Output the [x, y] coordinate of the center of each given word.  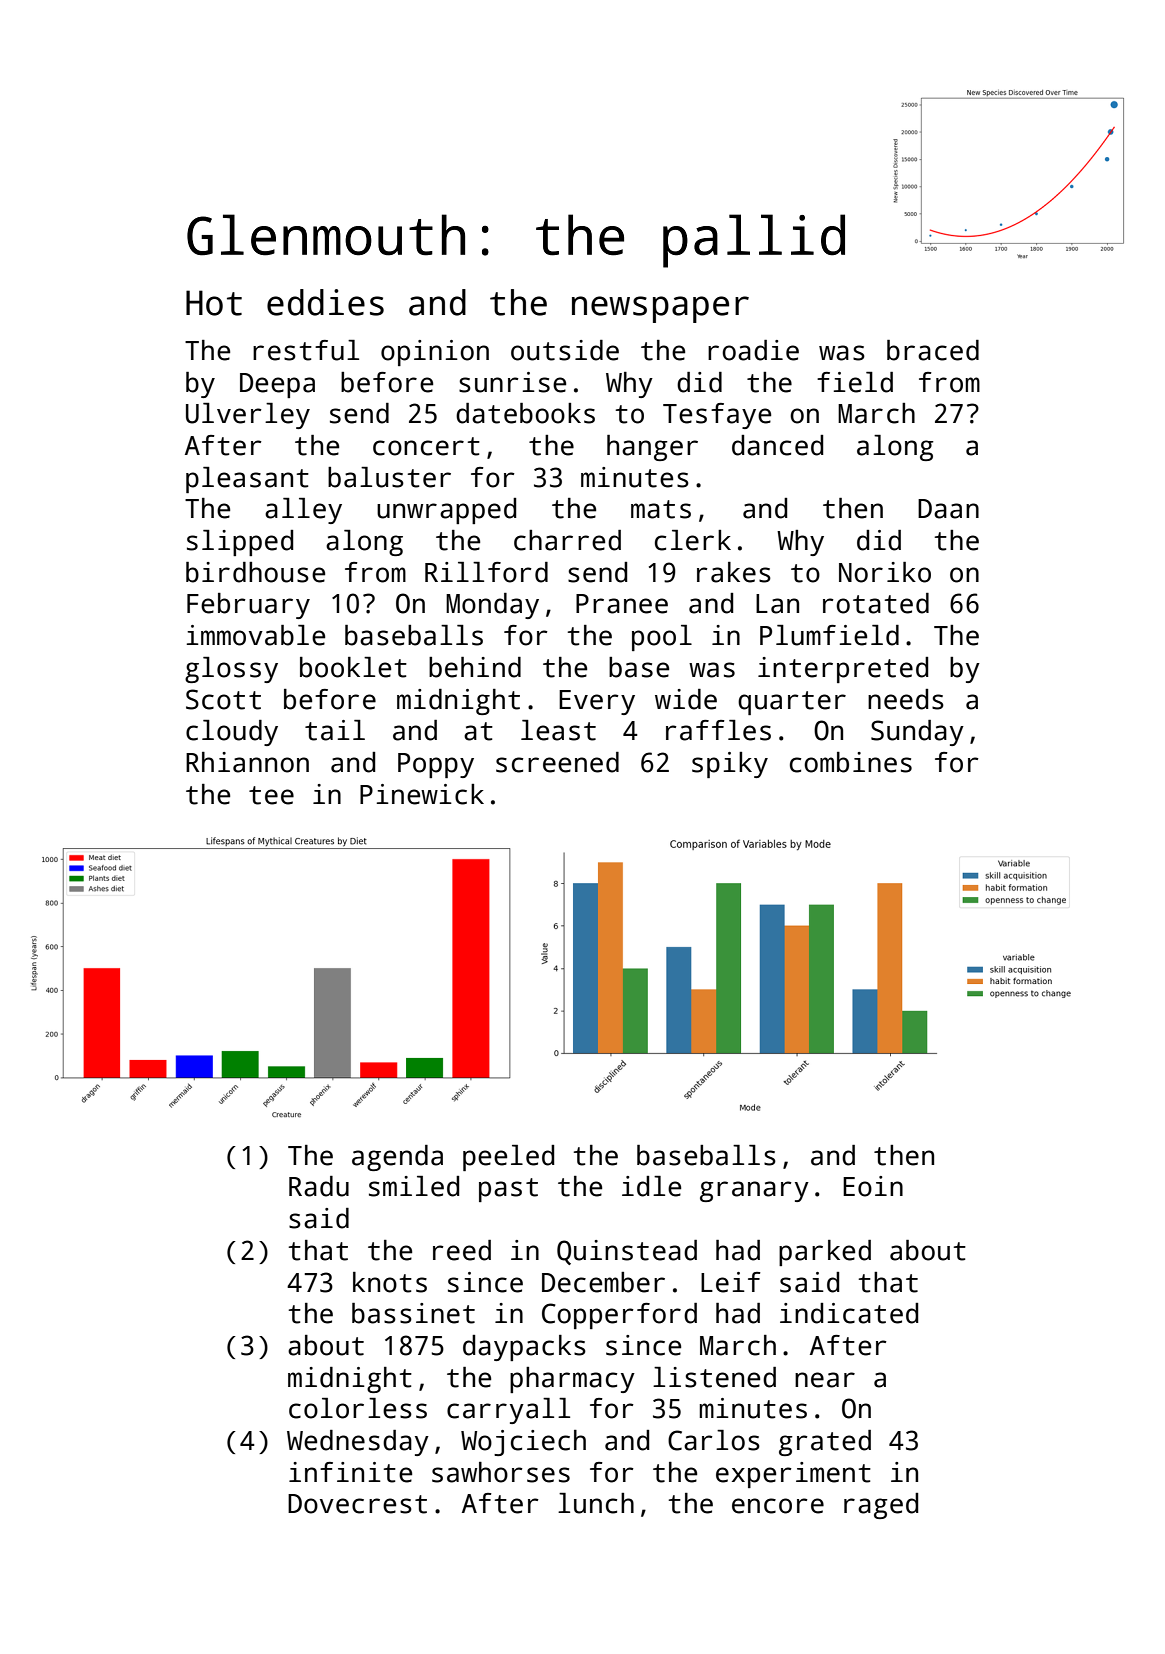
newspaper [660, 309]
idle [651, 1186]
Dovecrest [357, 1504]
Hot [214, 303]
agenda [397, 1158]
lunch [596, 1503]
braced [933, 350]
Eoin [873, 1186]
